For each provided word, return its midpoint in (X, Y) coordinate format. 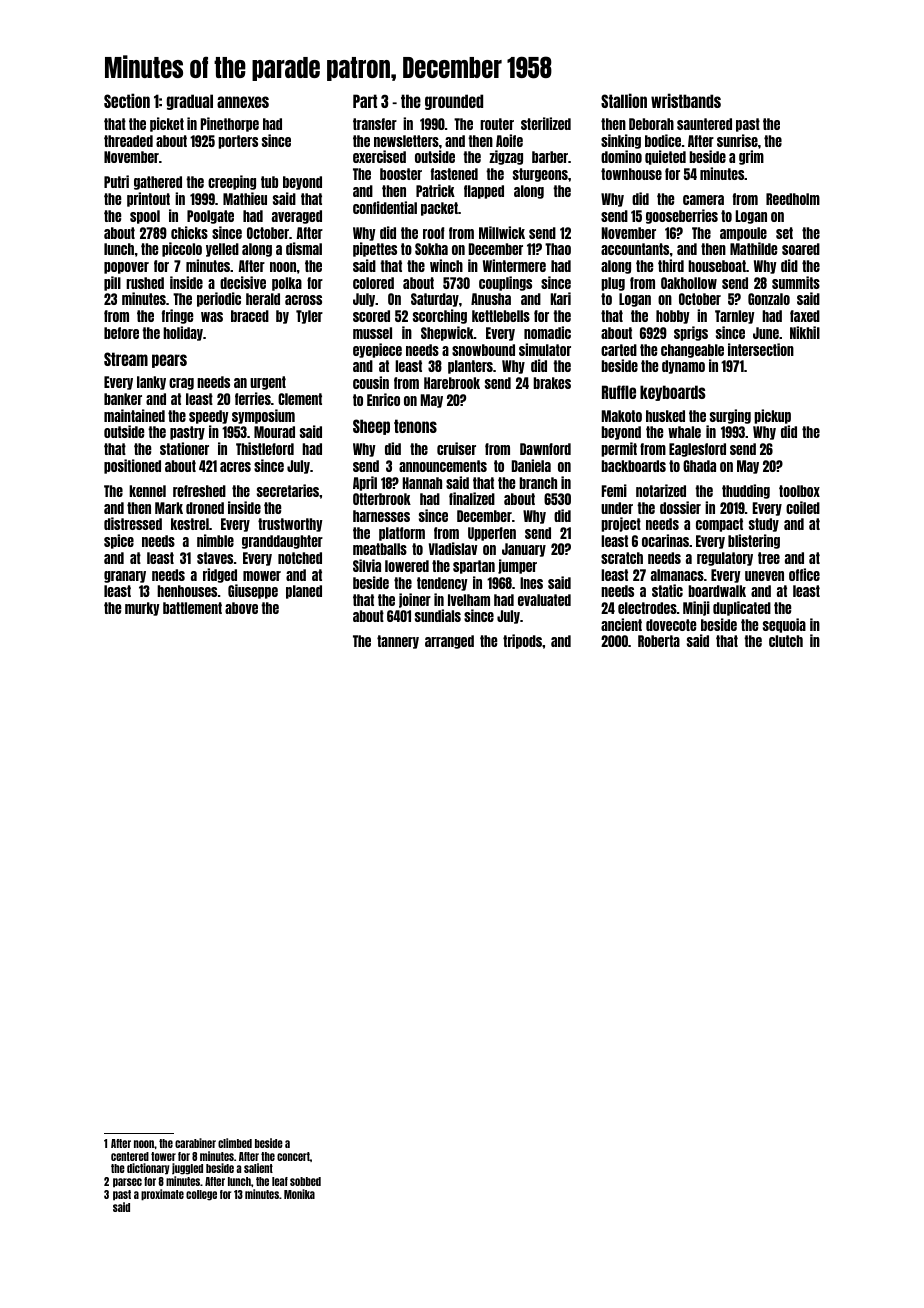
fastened (454, 174)
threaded (128, 141)
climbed (235, 1143)
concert (293, 1156)
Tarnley (735, 317)
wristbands (686, 100)
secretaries (288, 490)
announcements (443, 466)
